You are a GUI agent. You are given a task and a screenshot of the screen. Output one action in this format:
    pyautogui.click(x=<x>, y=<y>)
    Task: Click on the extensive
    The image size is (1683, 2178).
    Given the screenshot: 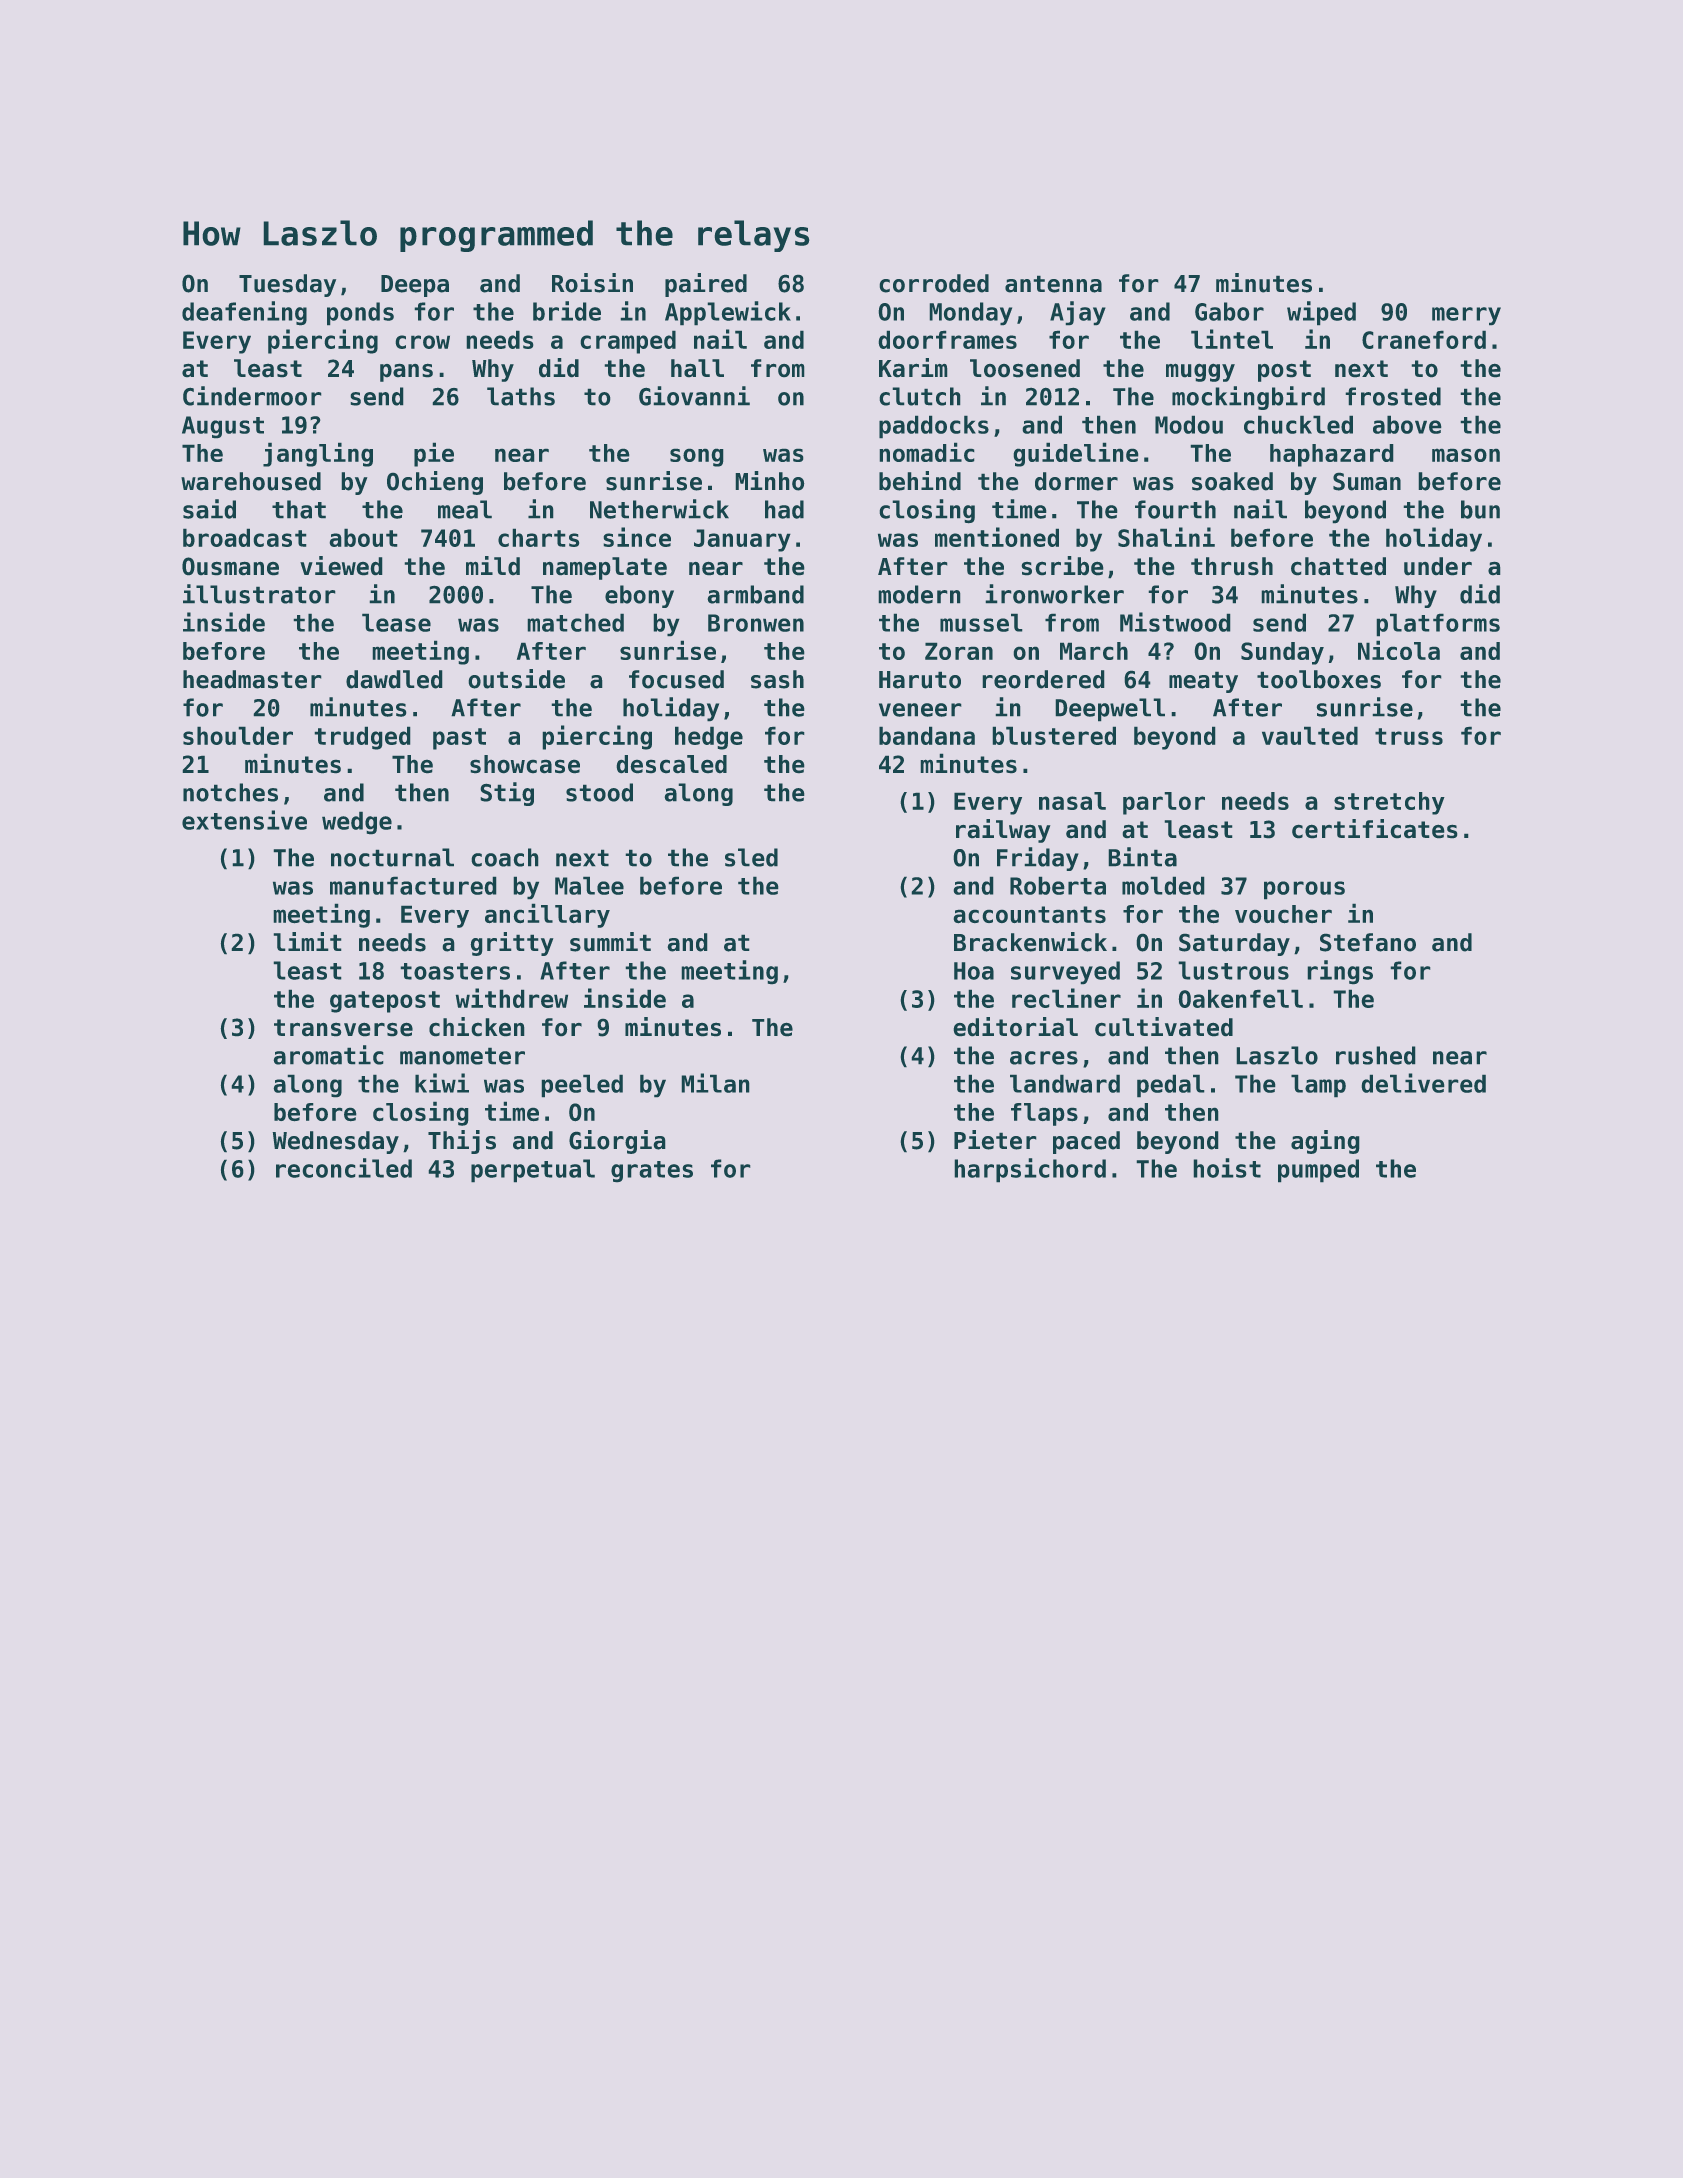 What is the action you would take?
    pyautogui.click(x=244, y=820)
